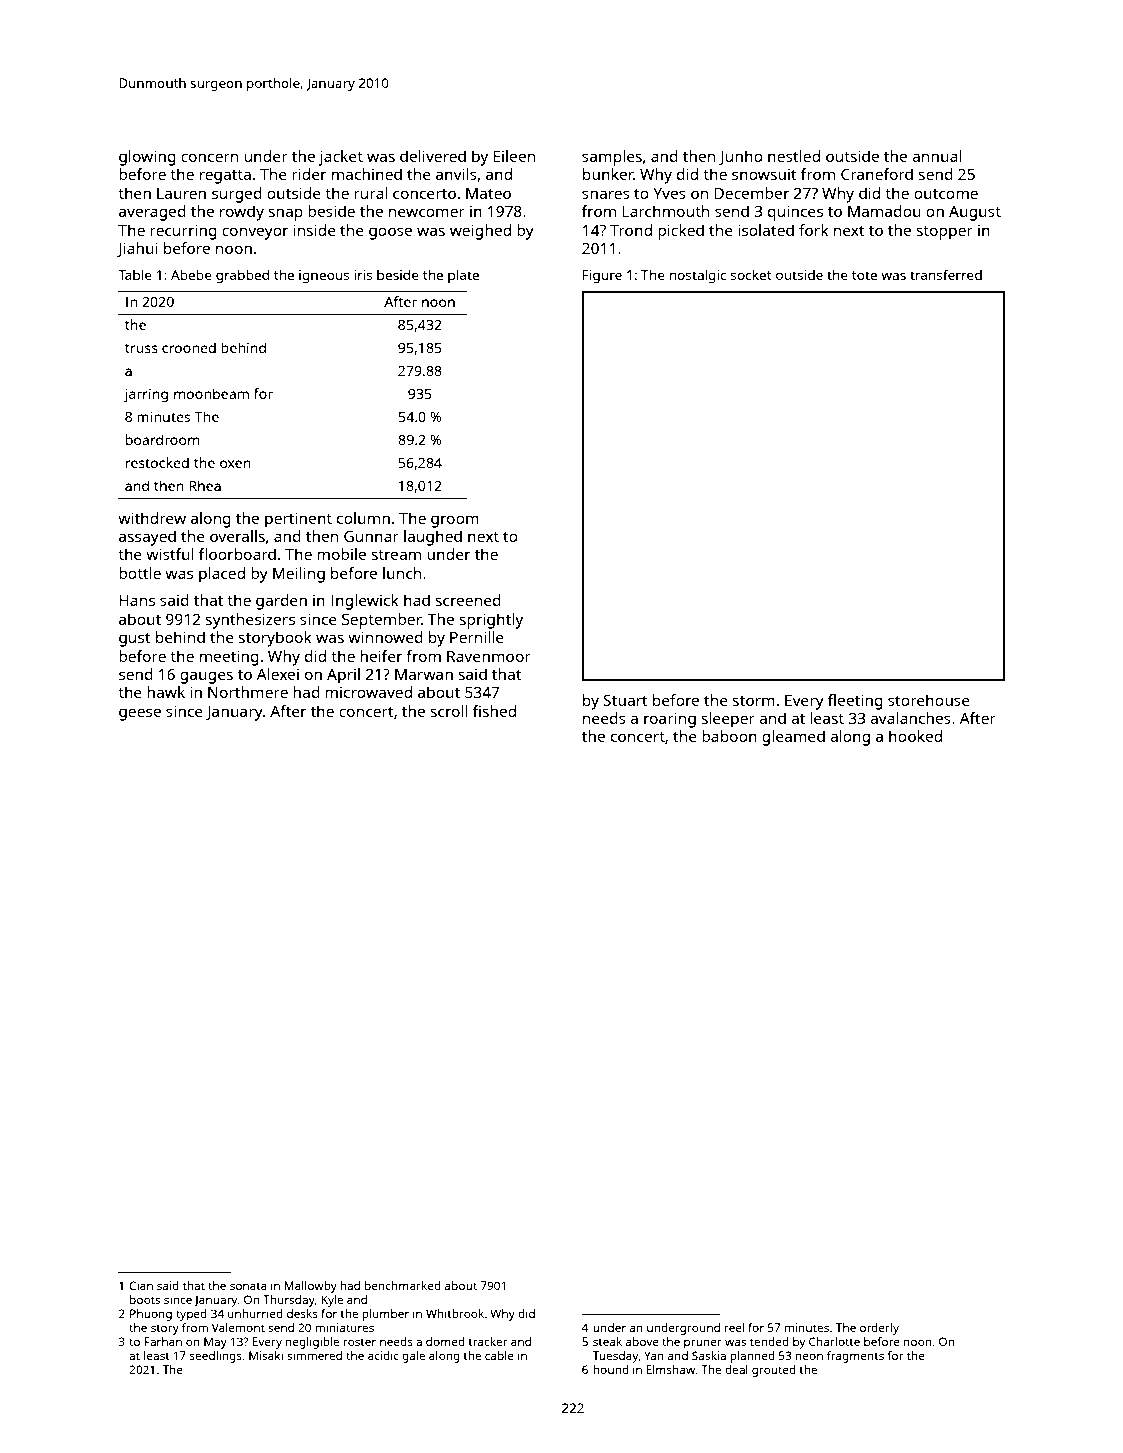  What do you see at coordinates (463, 276) in the document?
I see `plate` at bounding box center [463, 276].
